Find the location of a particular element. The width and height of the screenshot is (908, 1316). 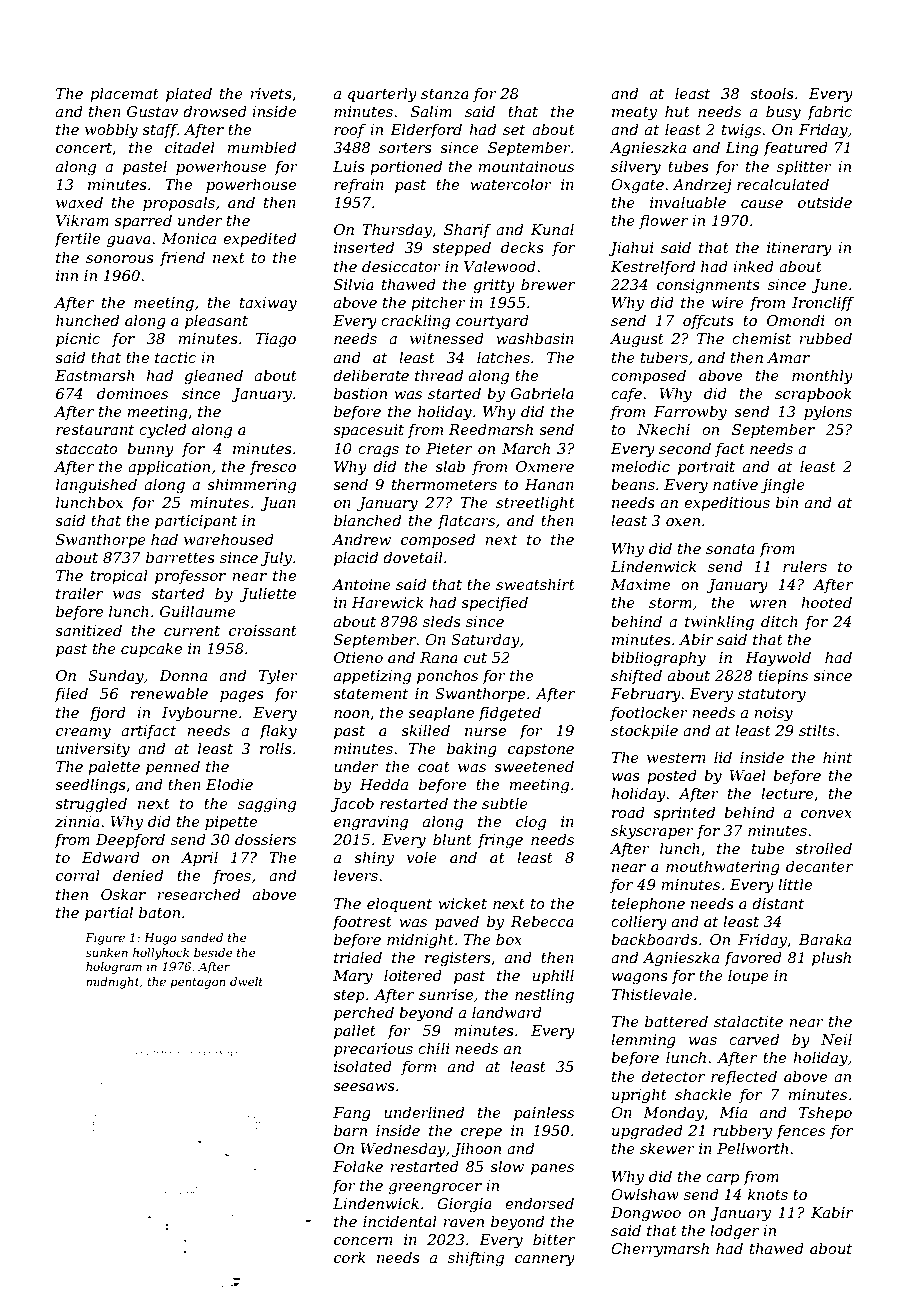

statutory is located at coordinates (772, 696).
